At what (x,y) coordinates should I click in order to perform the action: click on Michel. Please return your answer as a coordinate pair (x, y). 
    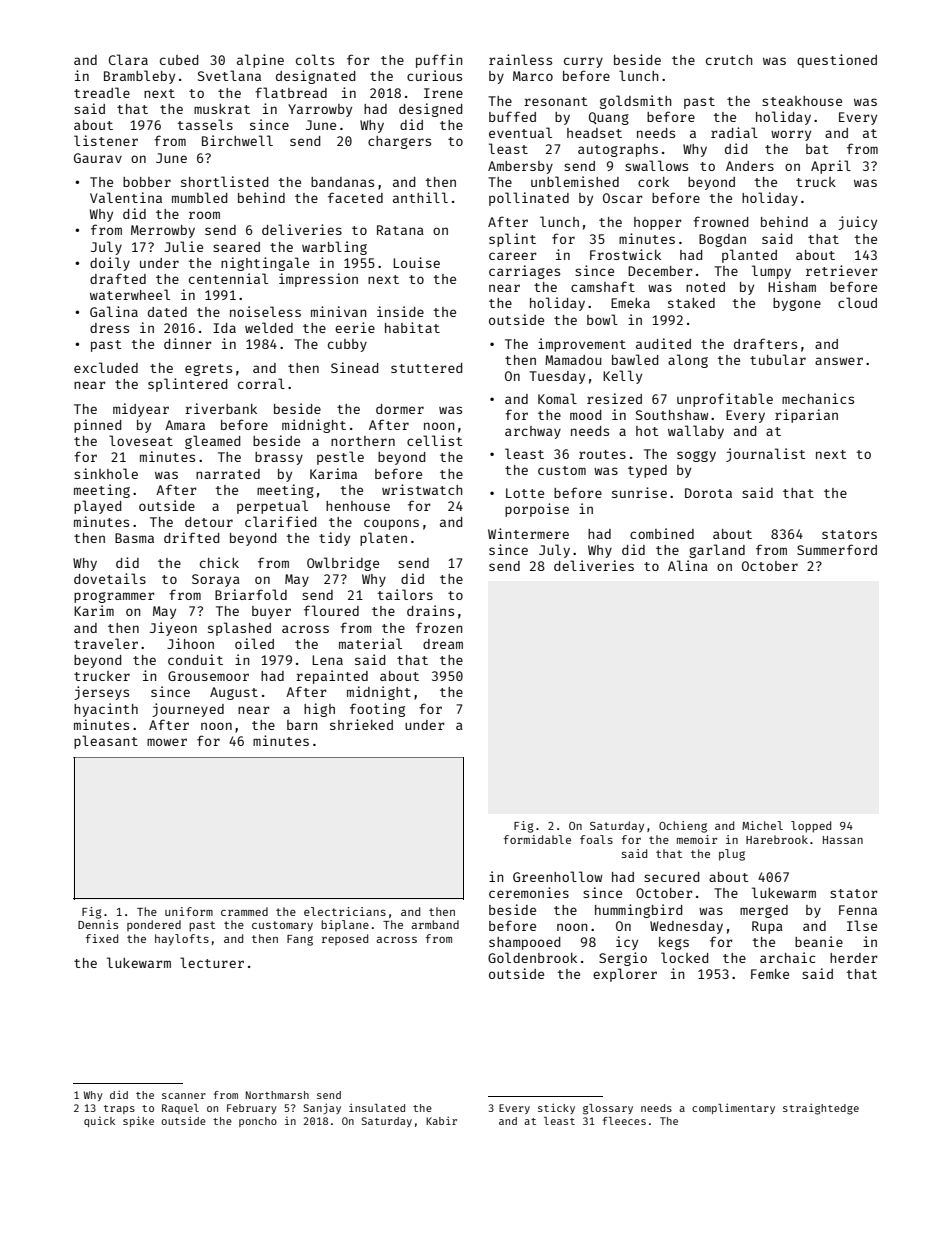
    Looking at the image, I should click on (762, 825).
